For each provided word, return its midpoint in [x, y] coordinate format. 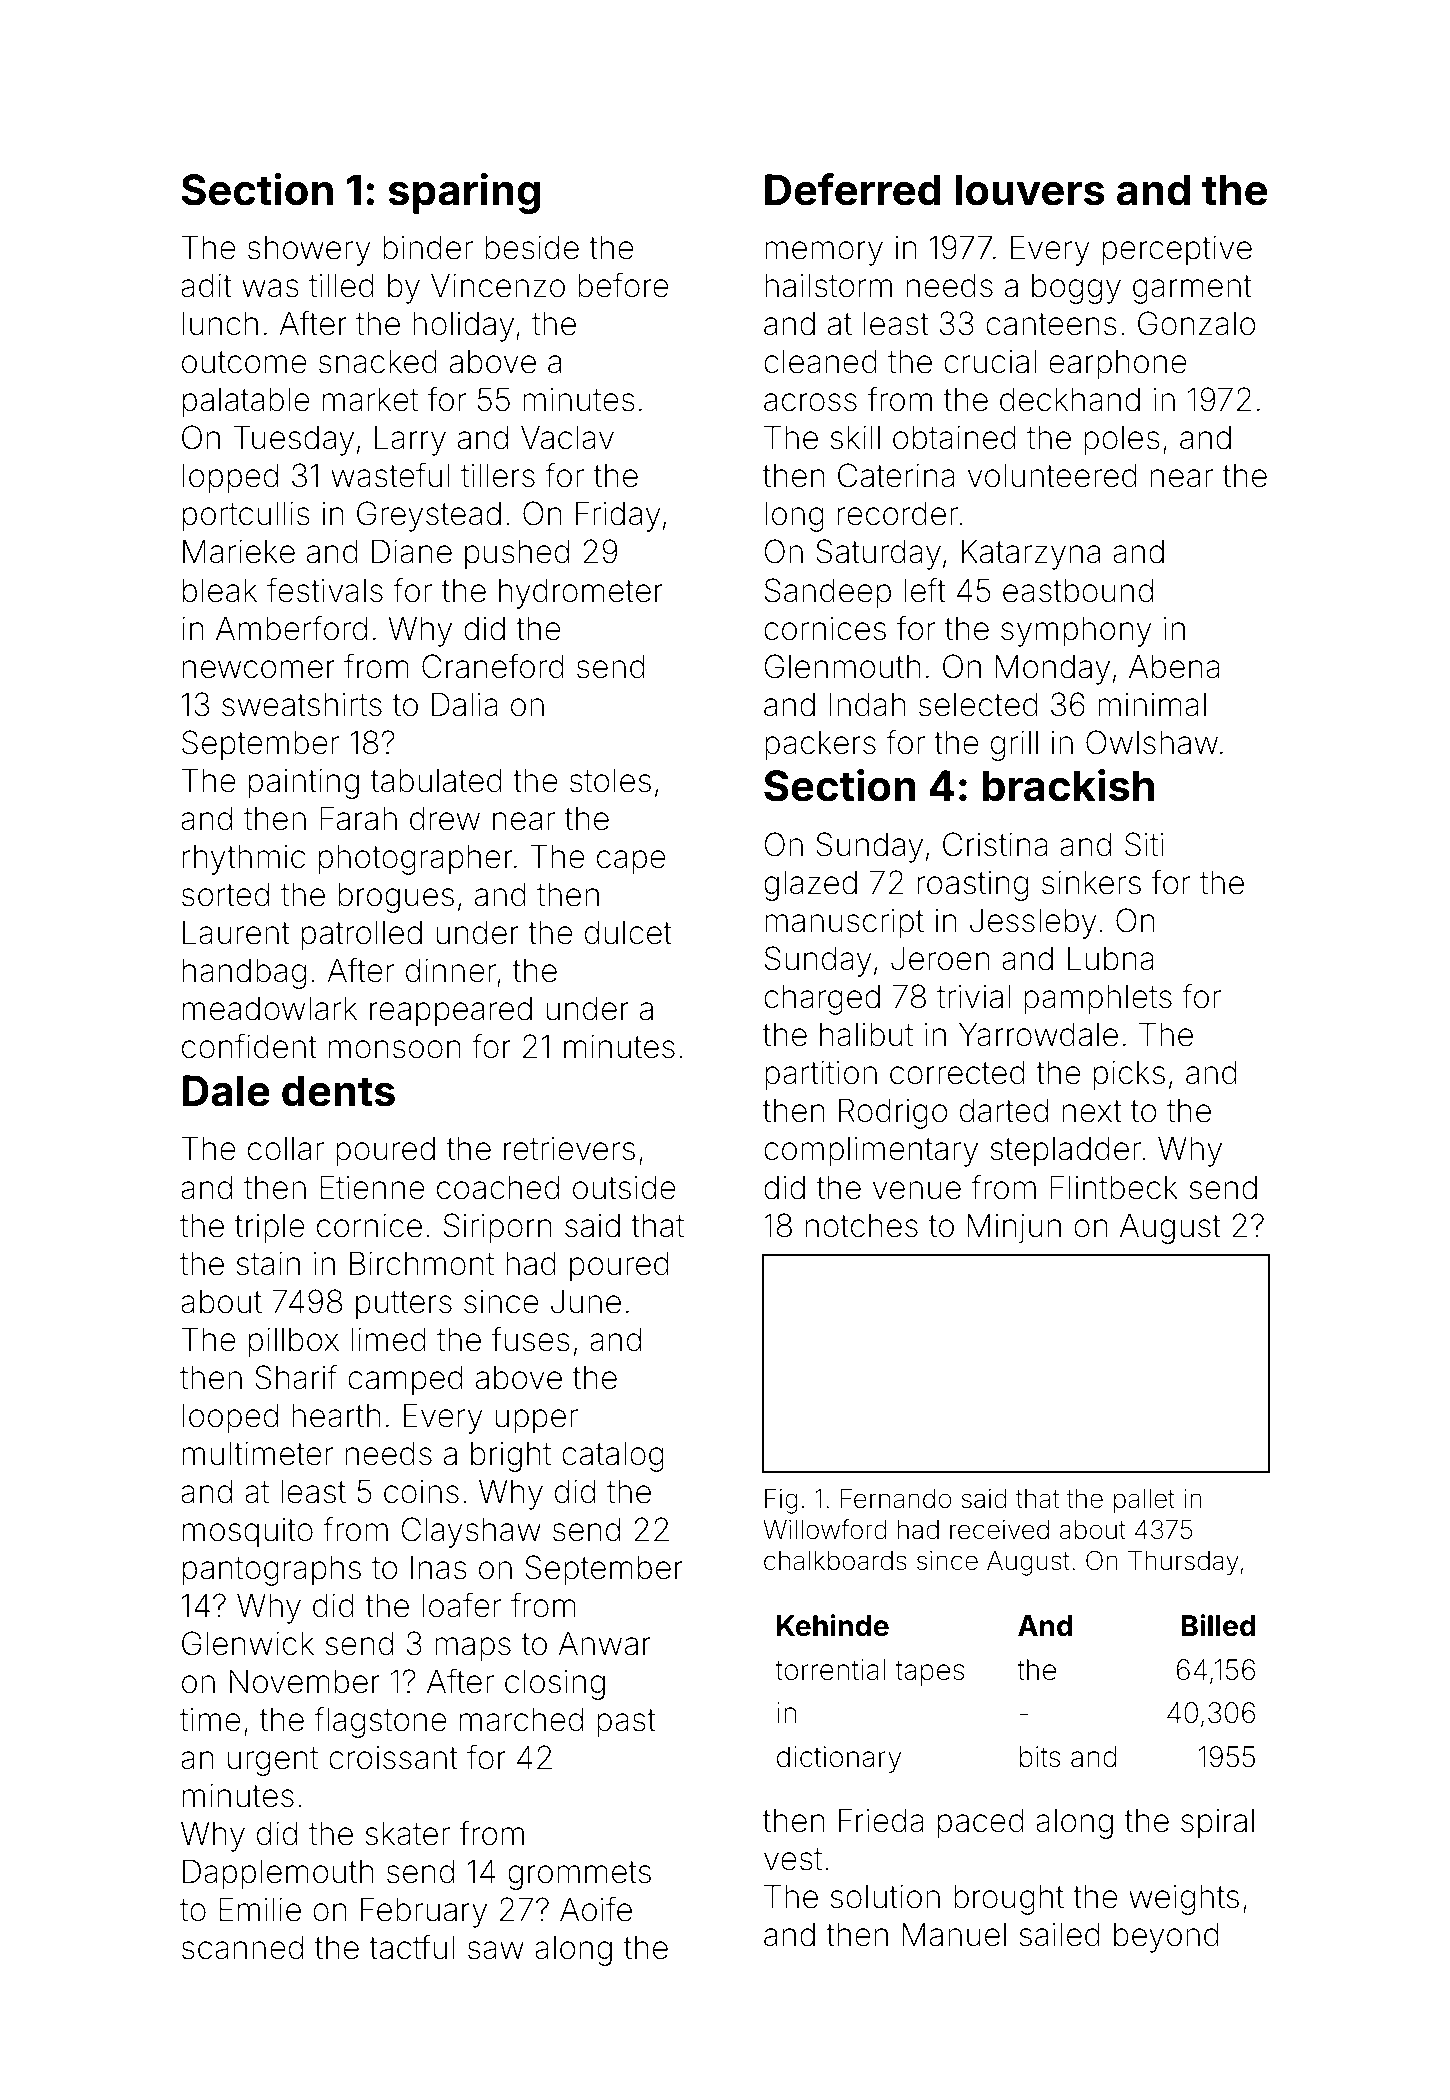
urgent [273, 1761]
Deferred [853, 189]
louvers [1030, 190]
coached [498, 1188]
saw [496, 1950]
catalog [613, 1457]
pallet [1144, 1501]
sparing [464, 193]
